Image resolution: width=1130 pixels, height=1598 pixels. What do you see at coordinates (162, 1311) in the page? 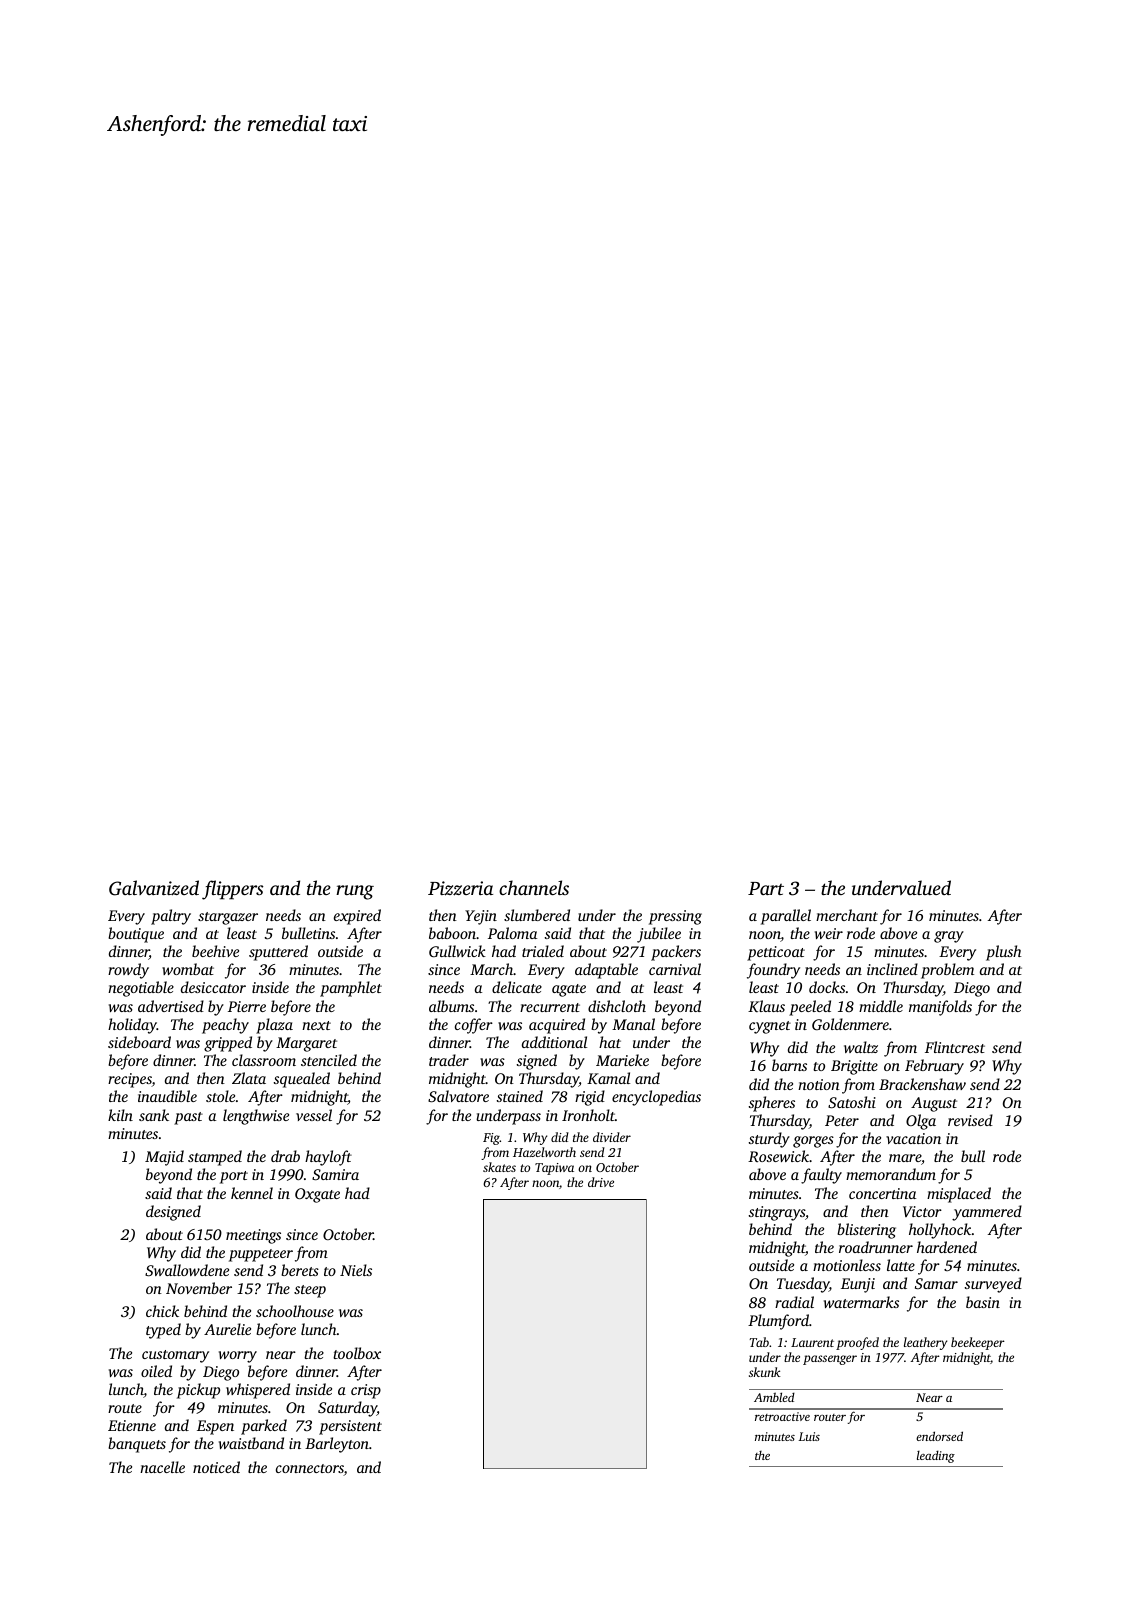
I see `chick` at bounding box center [162, 1311].
